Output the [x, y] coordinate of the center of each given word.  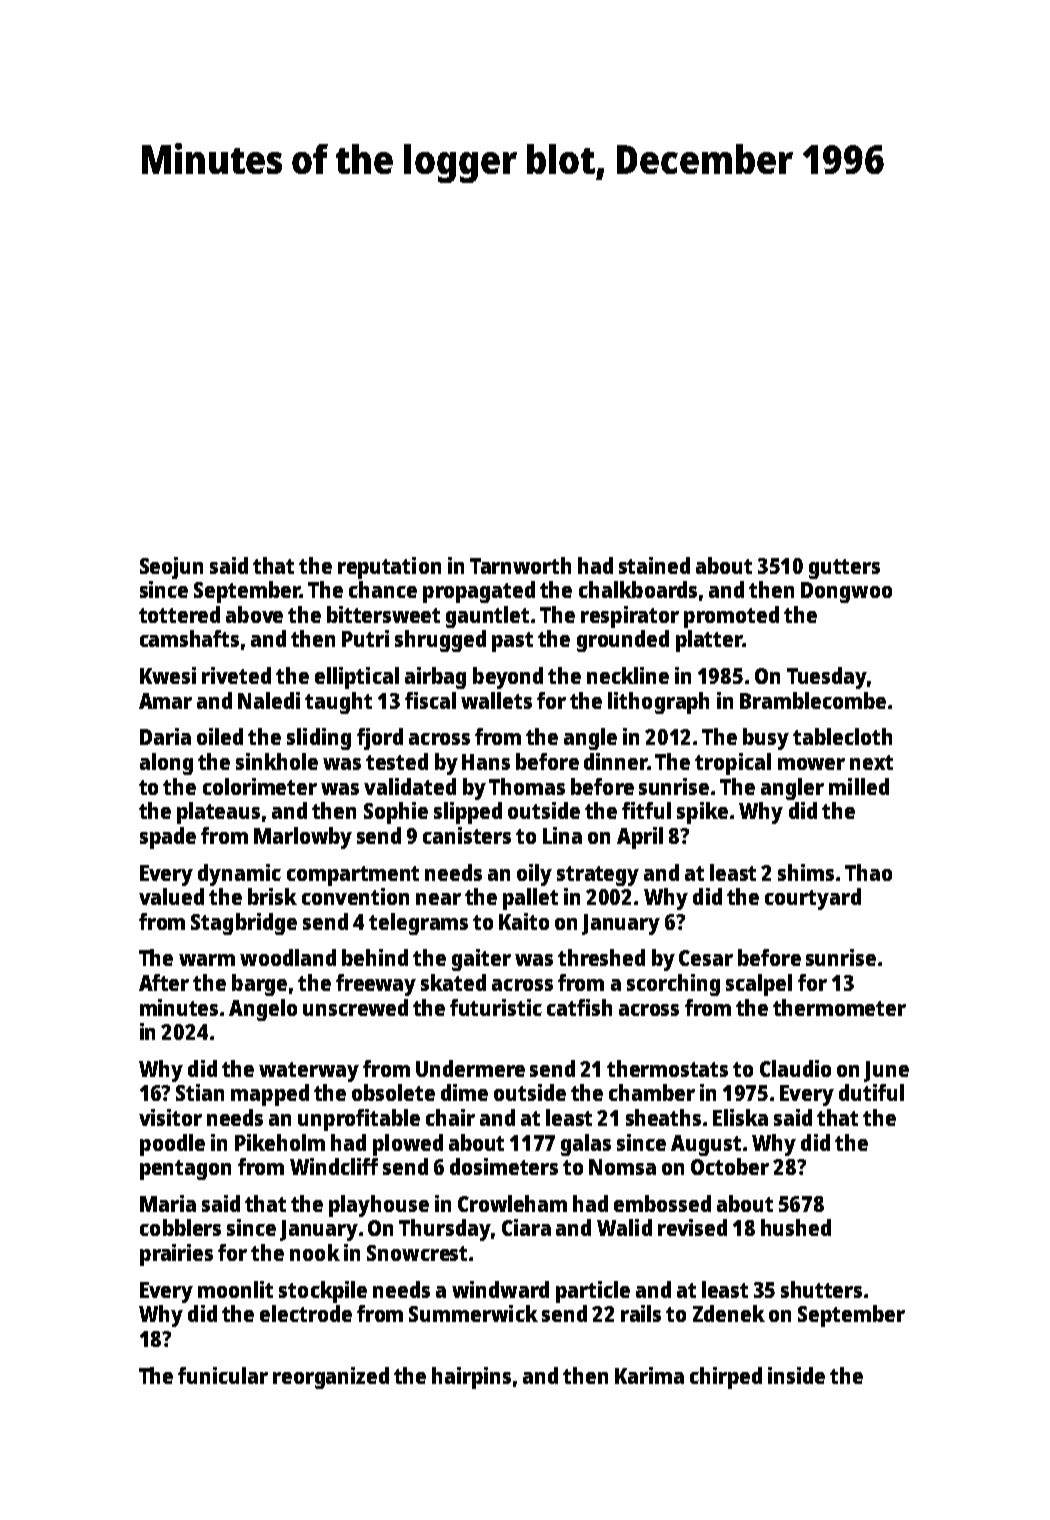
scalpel [759, 985]
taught [338, 703]
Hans [486, 762]
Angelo [263, 1010]
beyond [508, 678]
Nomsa [622, 1167]
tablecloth [842, 736]
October [730, 1166]
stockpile [323, 1292]
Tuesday [827, 678]
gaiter [481, 960]
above [254, 614]
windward [500, 1289]
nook [315, 1252]
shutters [821, 1289]
